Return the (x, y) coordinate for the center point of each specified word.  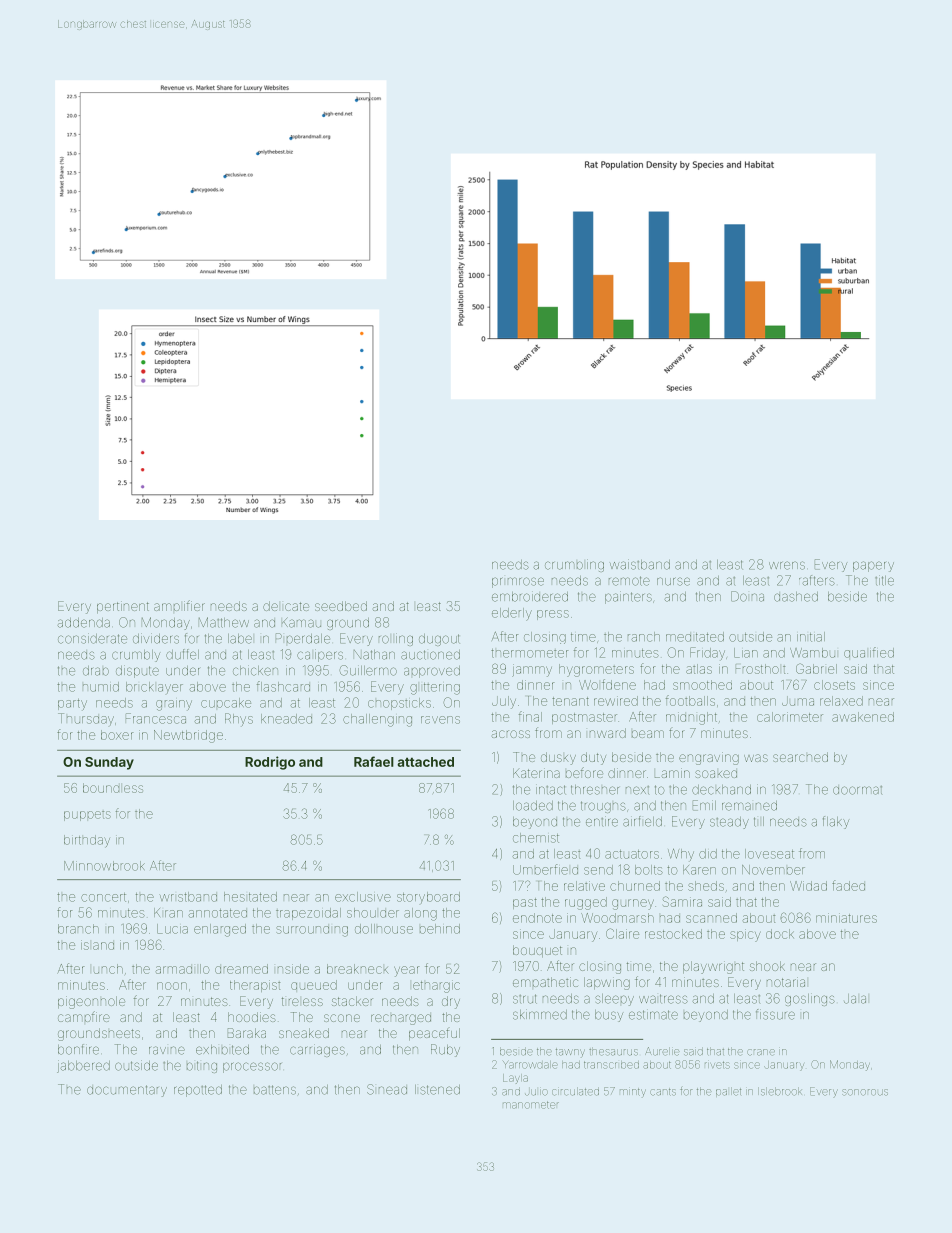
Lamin (672, 773)
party (72, 705)
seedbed (341, 606)
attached (425, 762)
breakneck (357, 969)
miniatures (846, 918)
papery (873, 566)
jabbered (83, 1066)
